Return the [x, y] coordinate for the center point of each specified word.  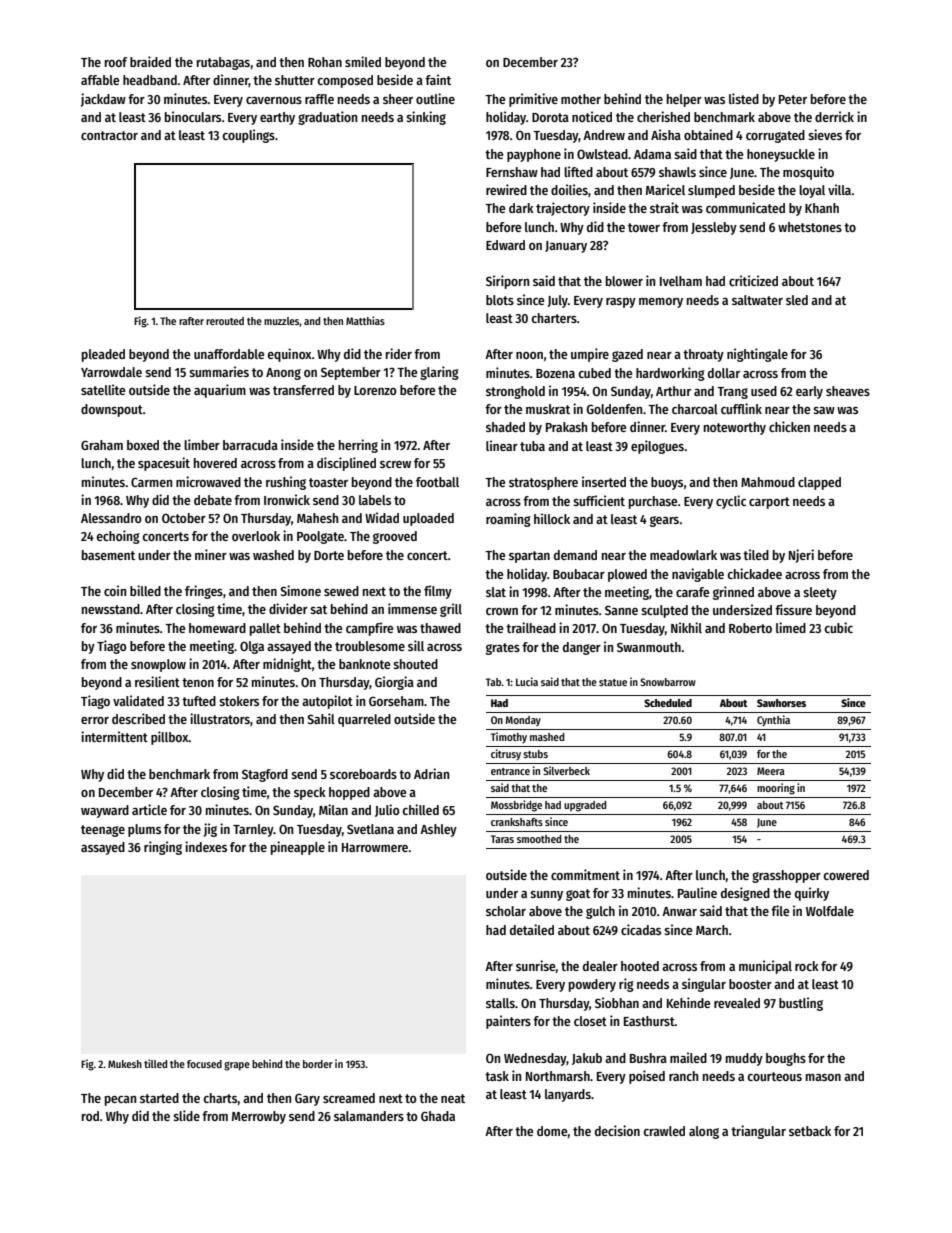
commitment [585, 874]
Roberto [750, 628]
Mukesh [125, 1064]
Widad [382, 517]
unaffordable [229, 354]
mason [823, 1077]
